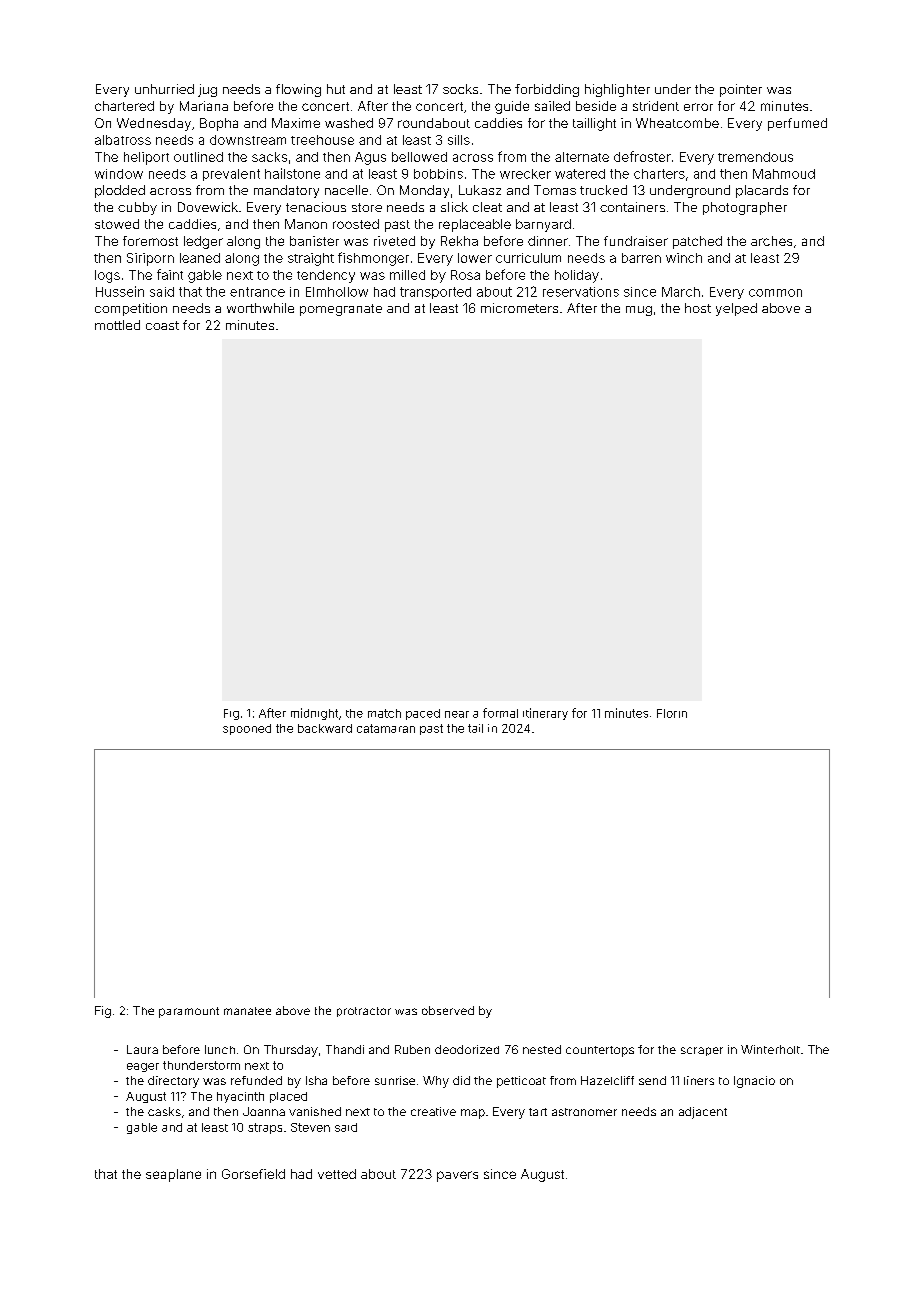 The image size is (924, 1308). What do you see at coordinates (457, 1176) in the document?
I see `pavers` at bounding box center [457, 1176].
